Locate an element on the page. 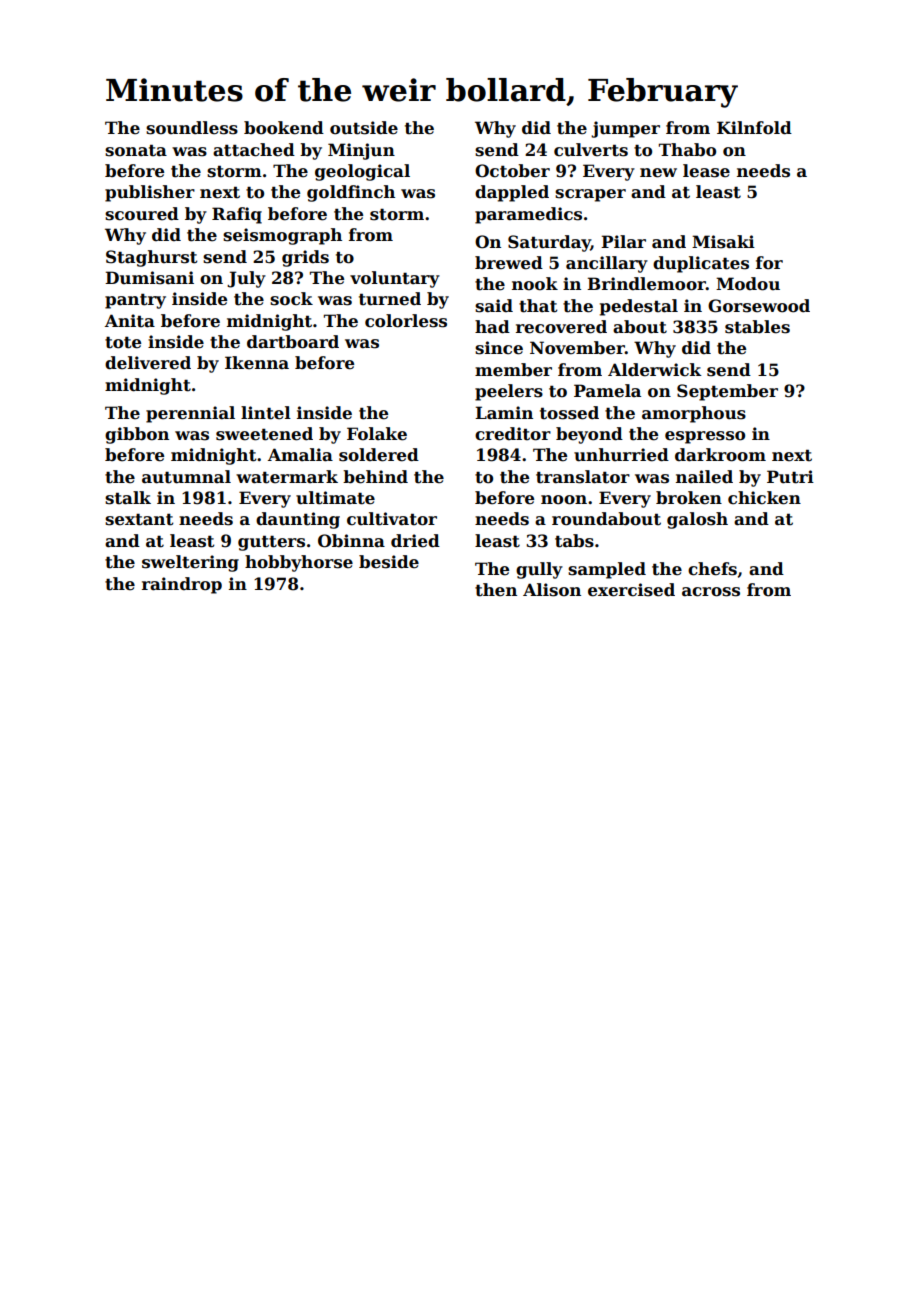 Image resolution: width=924 pixels, height=1308 pixels. pedestal is located at coordinates (639, 307).
